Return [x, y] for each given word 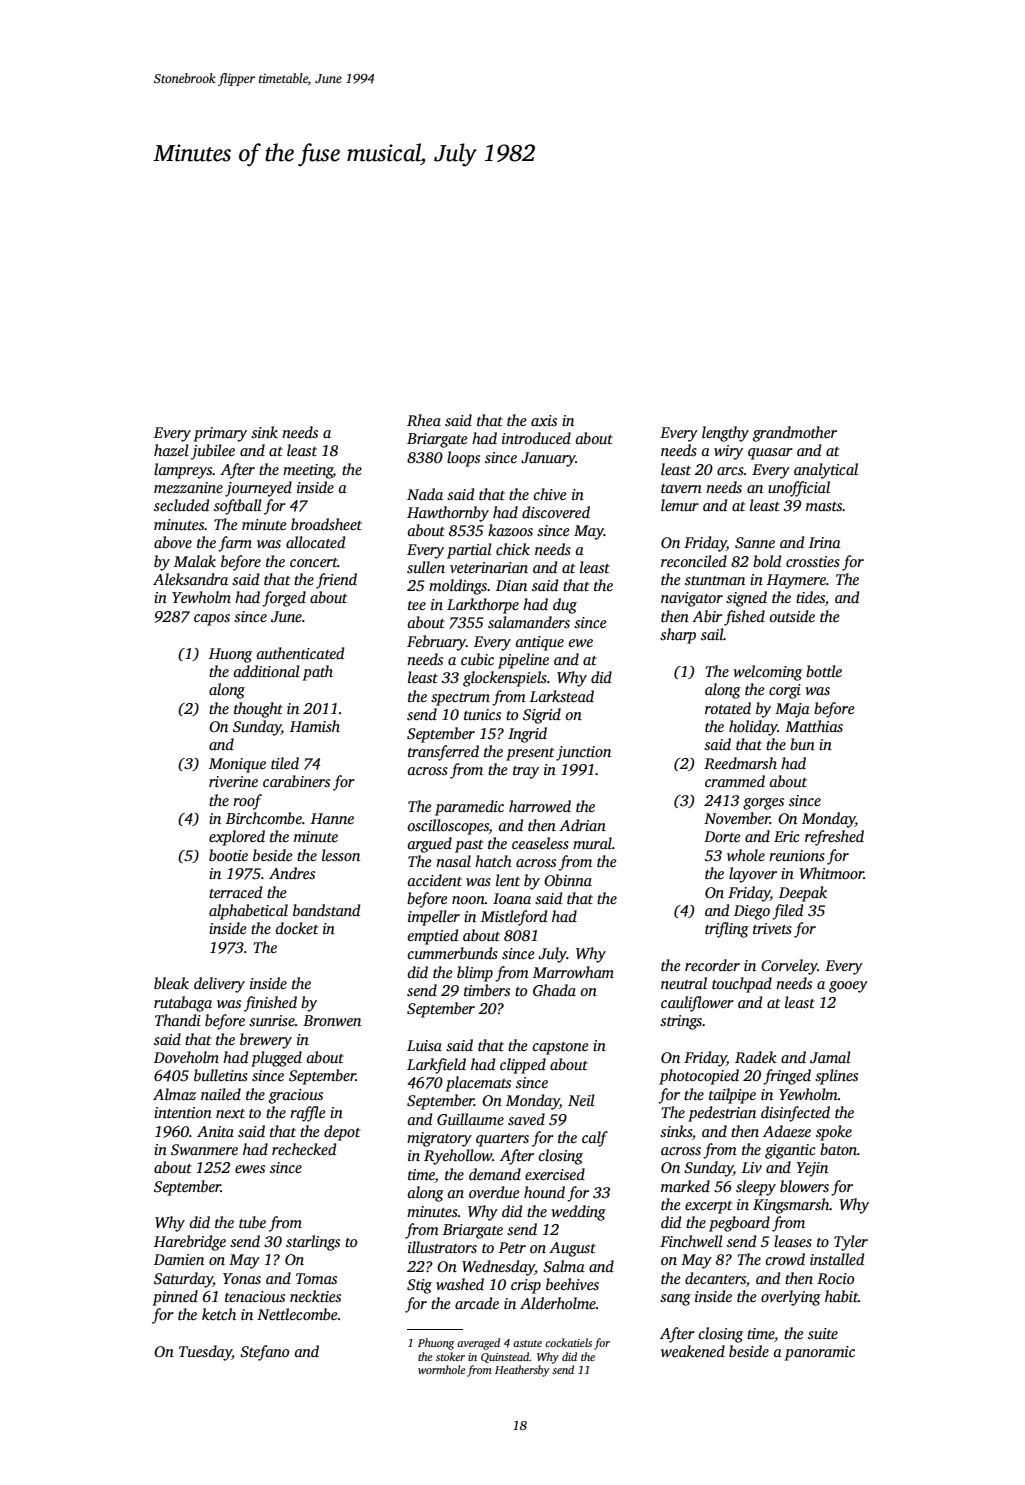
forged [284, 599]
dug [565, 606]
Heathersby [522, 1371]
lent [508, 880]
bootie [228, 855]
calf [595, 1139]
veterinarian [489, 567]
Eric [787, 836]
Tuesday [205, 1353]
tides [810, 597]
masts [824, 506]
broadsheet [326, 524]
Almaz [174, 1094]
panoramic [819, 1353]
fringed [787, 1077]
